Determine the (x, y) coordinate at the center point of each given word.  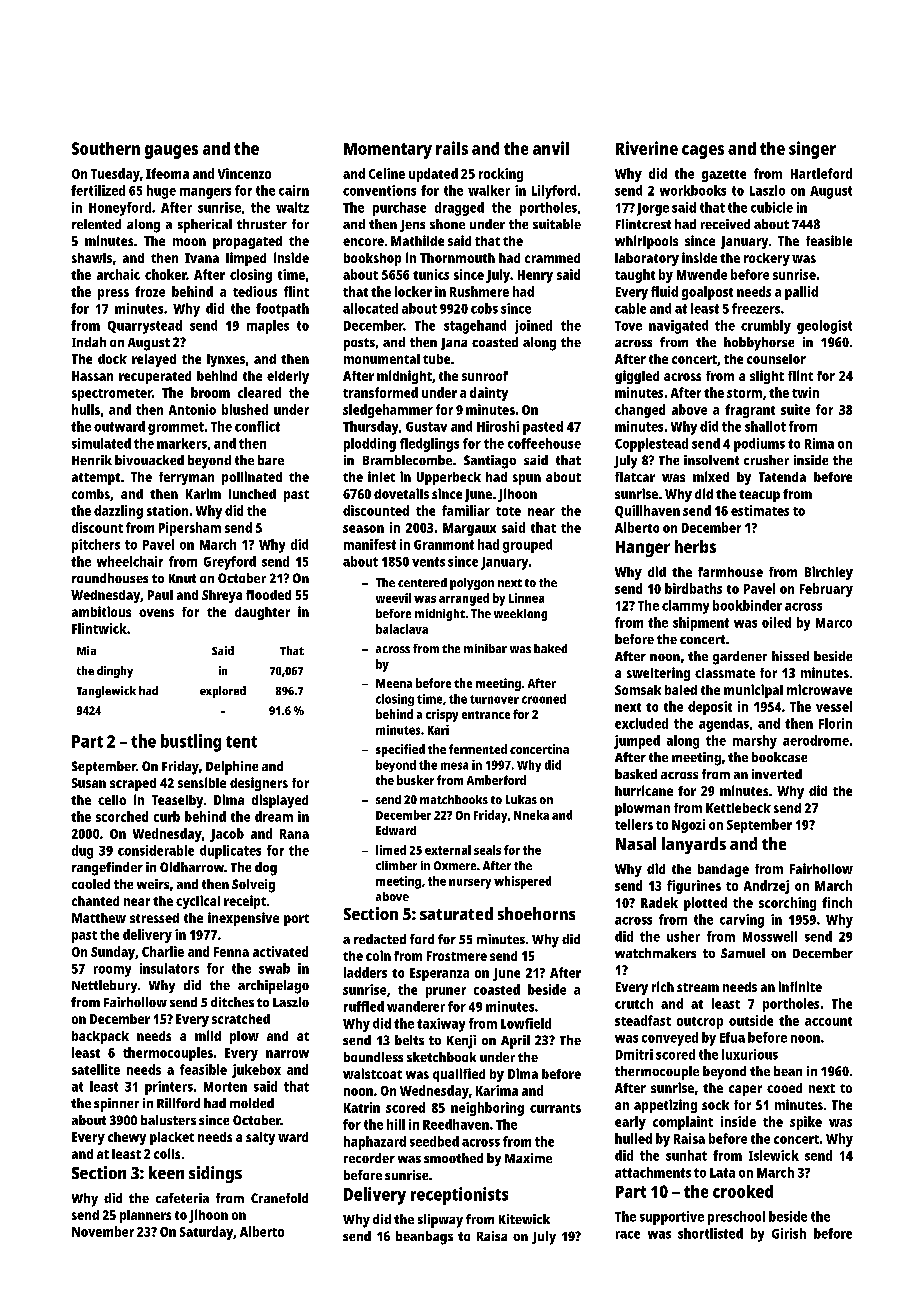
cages (703, 152)
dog (266, 869)
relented (96, 224)
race (628, 1235)
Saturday (206, 1233)
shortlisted (710, 1233)
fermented (478, 749)
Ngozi (688, 826)
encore (363, 242)
